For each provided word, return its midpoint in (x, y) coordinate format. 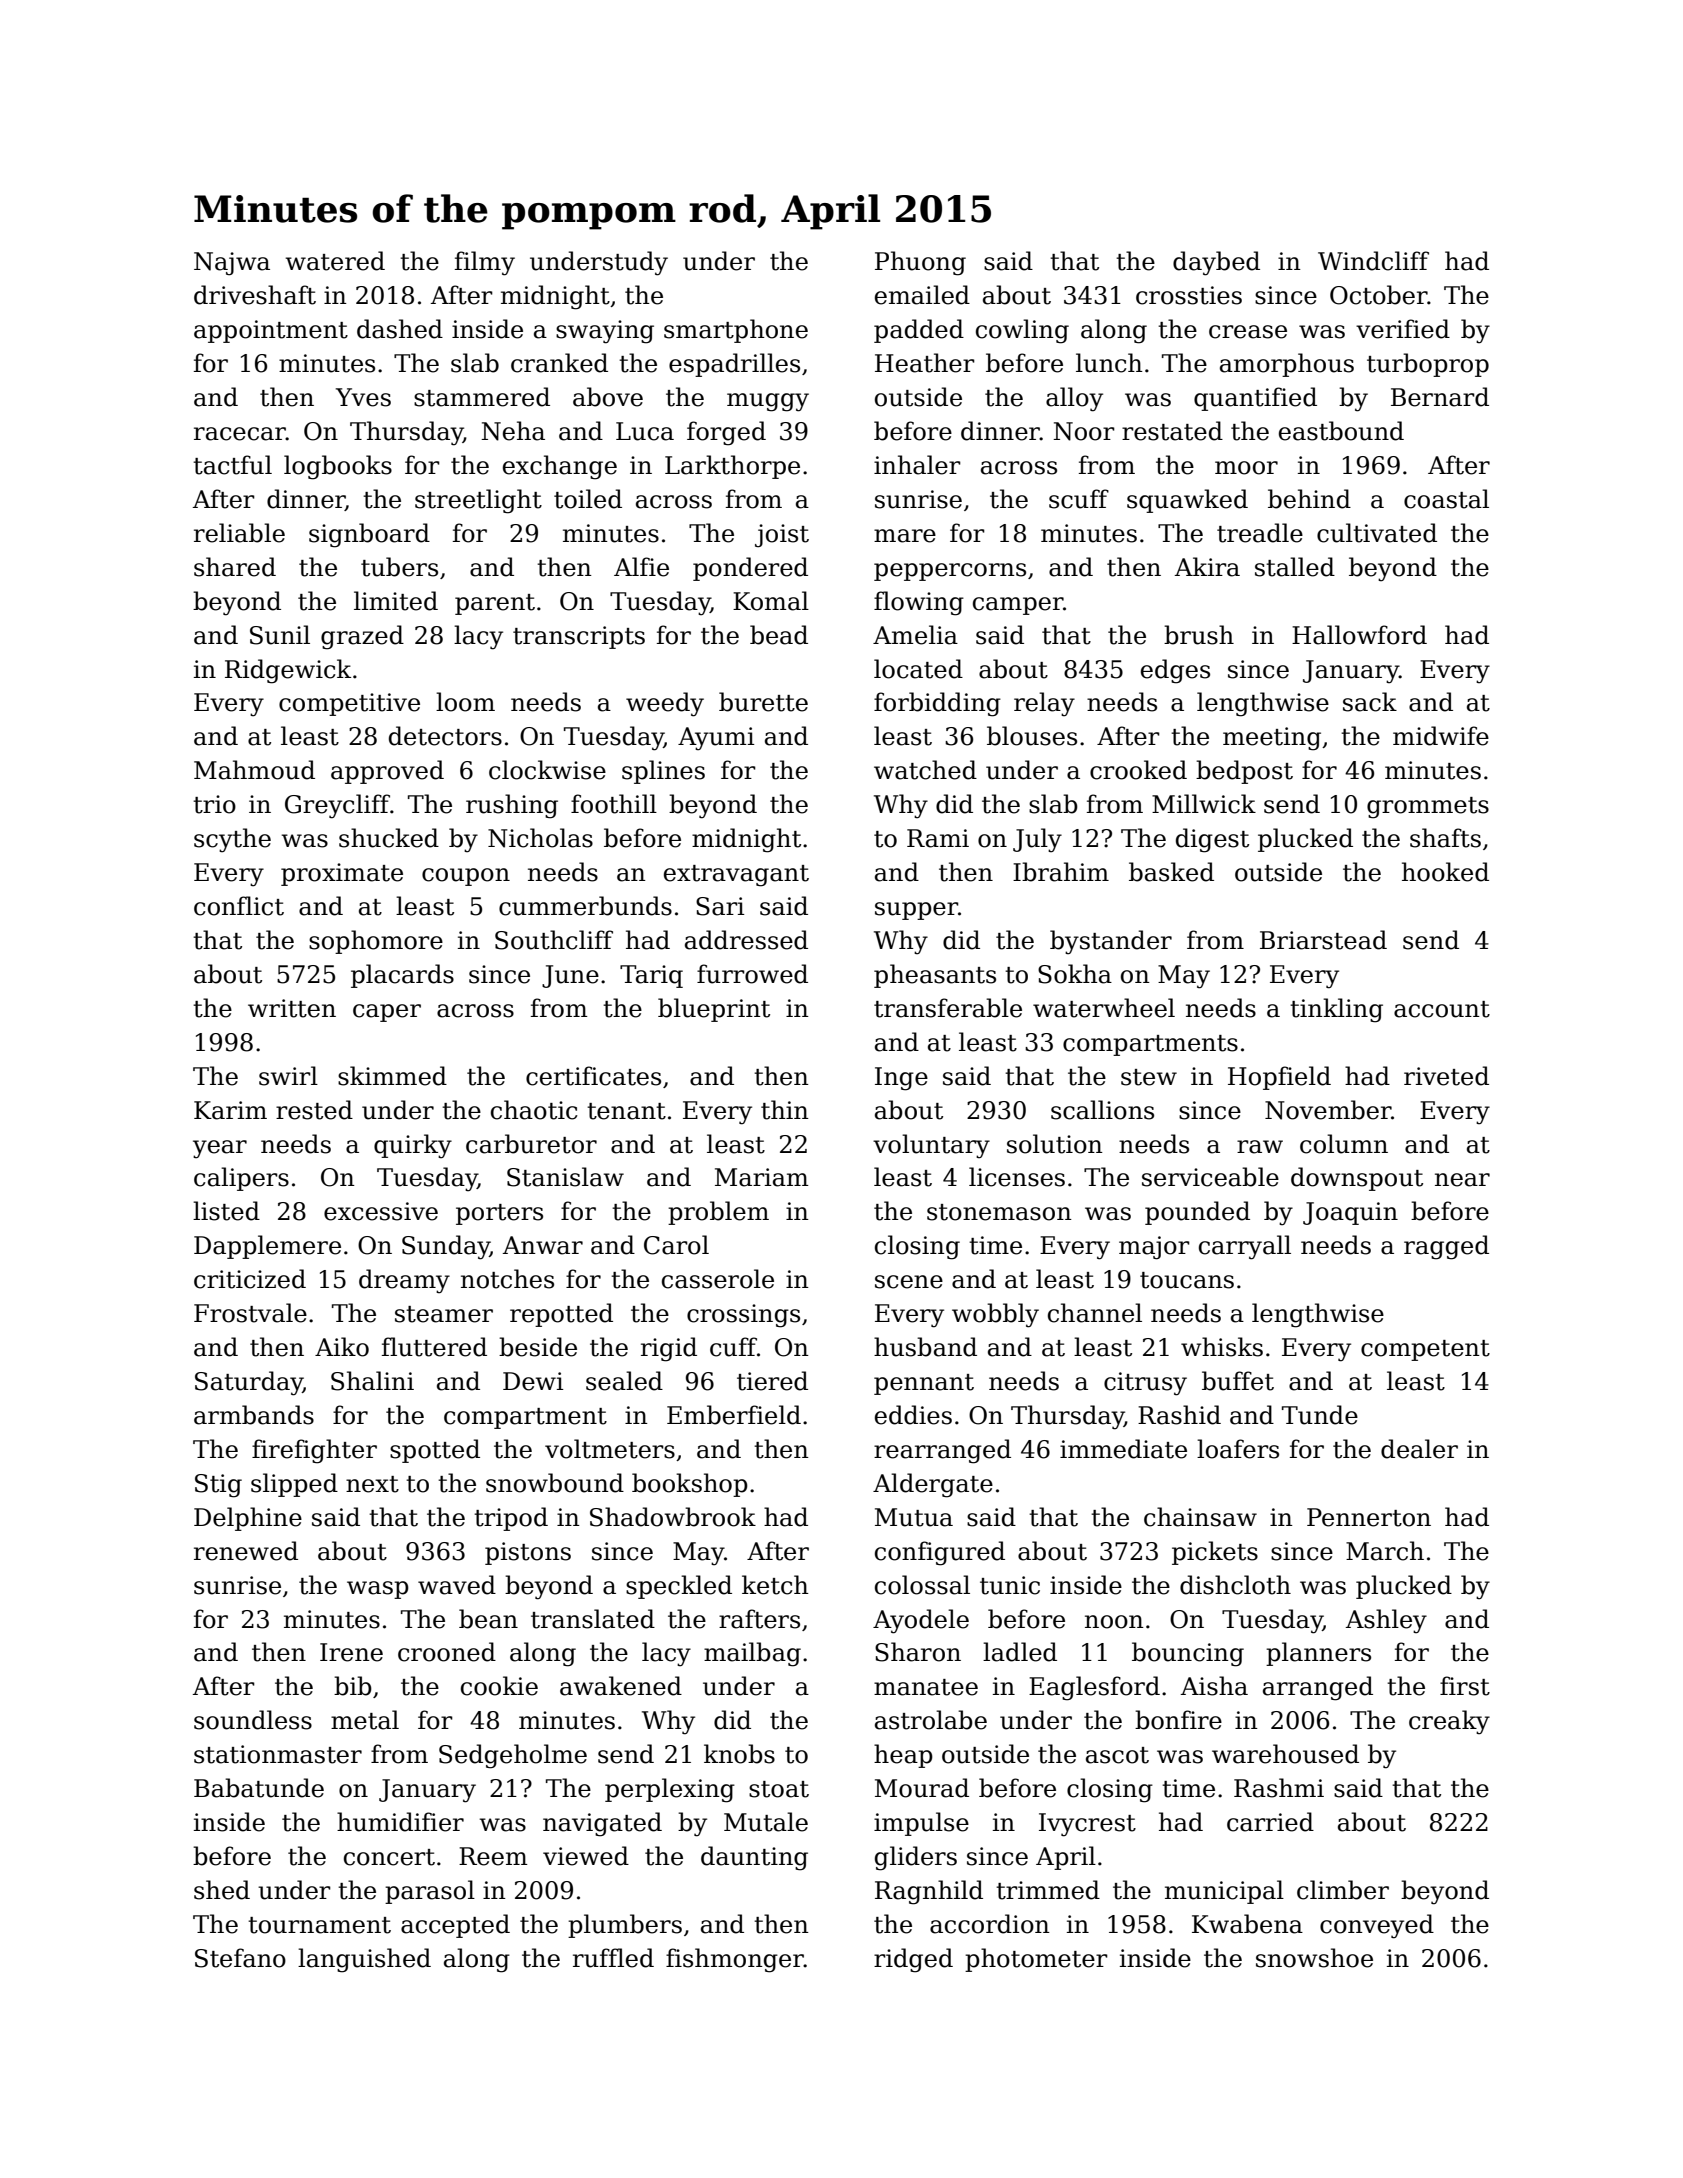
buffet (1238, 1381)
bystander (1111, 942)
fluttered (434, 1347)
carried (1270, 1822)
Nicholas (540, 838)
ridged (913, 1960)
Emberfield (734, 1415)
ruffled (613, 1958)
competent (1425, 1350)
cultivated (1377, 533)
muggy (768, 402)
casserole (718, 1279)
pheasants (935, 976)
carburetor (531, 1144)
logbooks (338, 467)
